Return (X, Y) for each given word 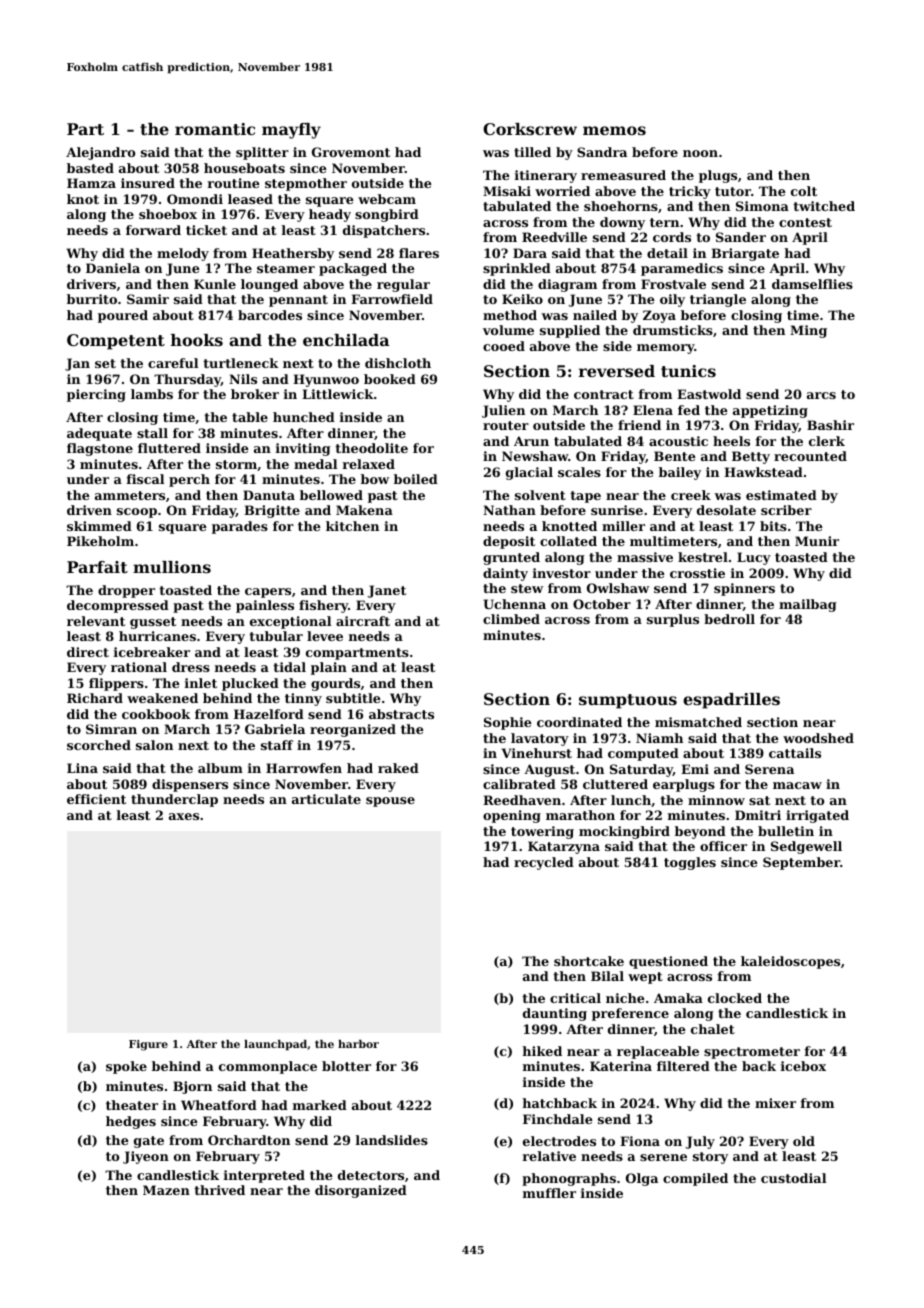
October (602, 604)
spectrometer (752, 1053)
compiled (695, 1179)
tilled (532, 152)
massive (645, 557)
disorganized (361, 1191)
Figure (148, 1045)
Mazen (166, 1190)
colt (804, 191)
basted (90, 168)
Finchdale (557, 1119)
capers (268, 593)
